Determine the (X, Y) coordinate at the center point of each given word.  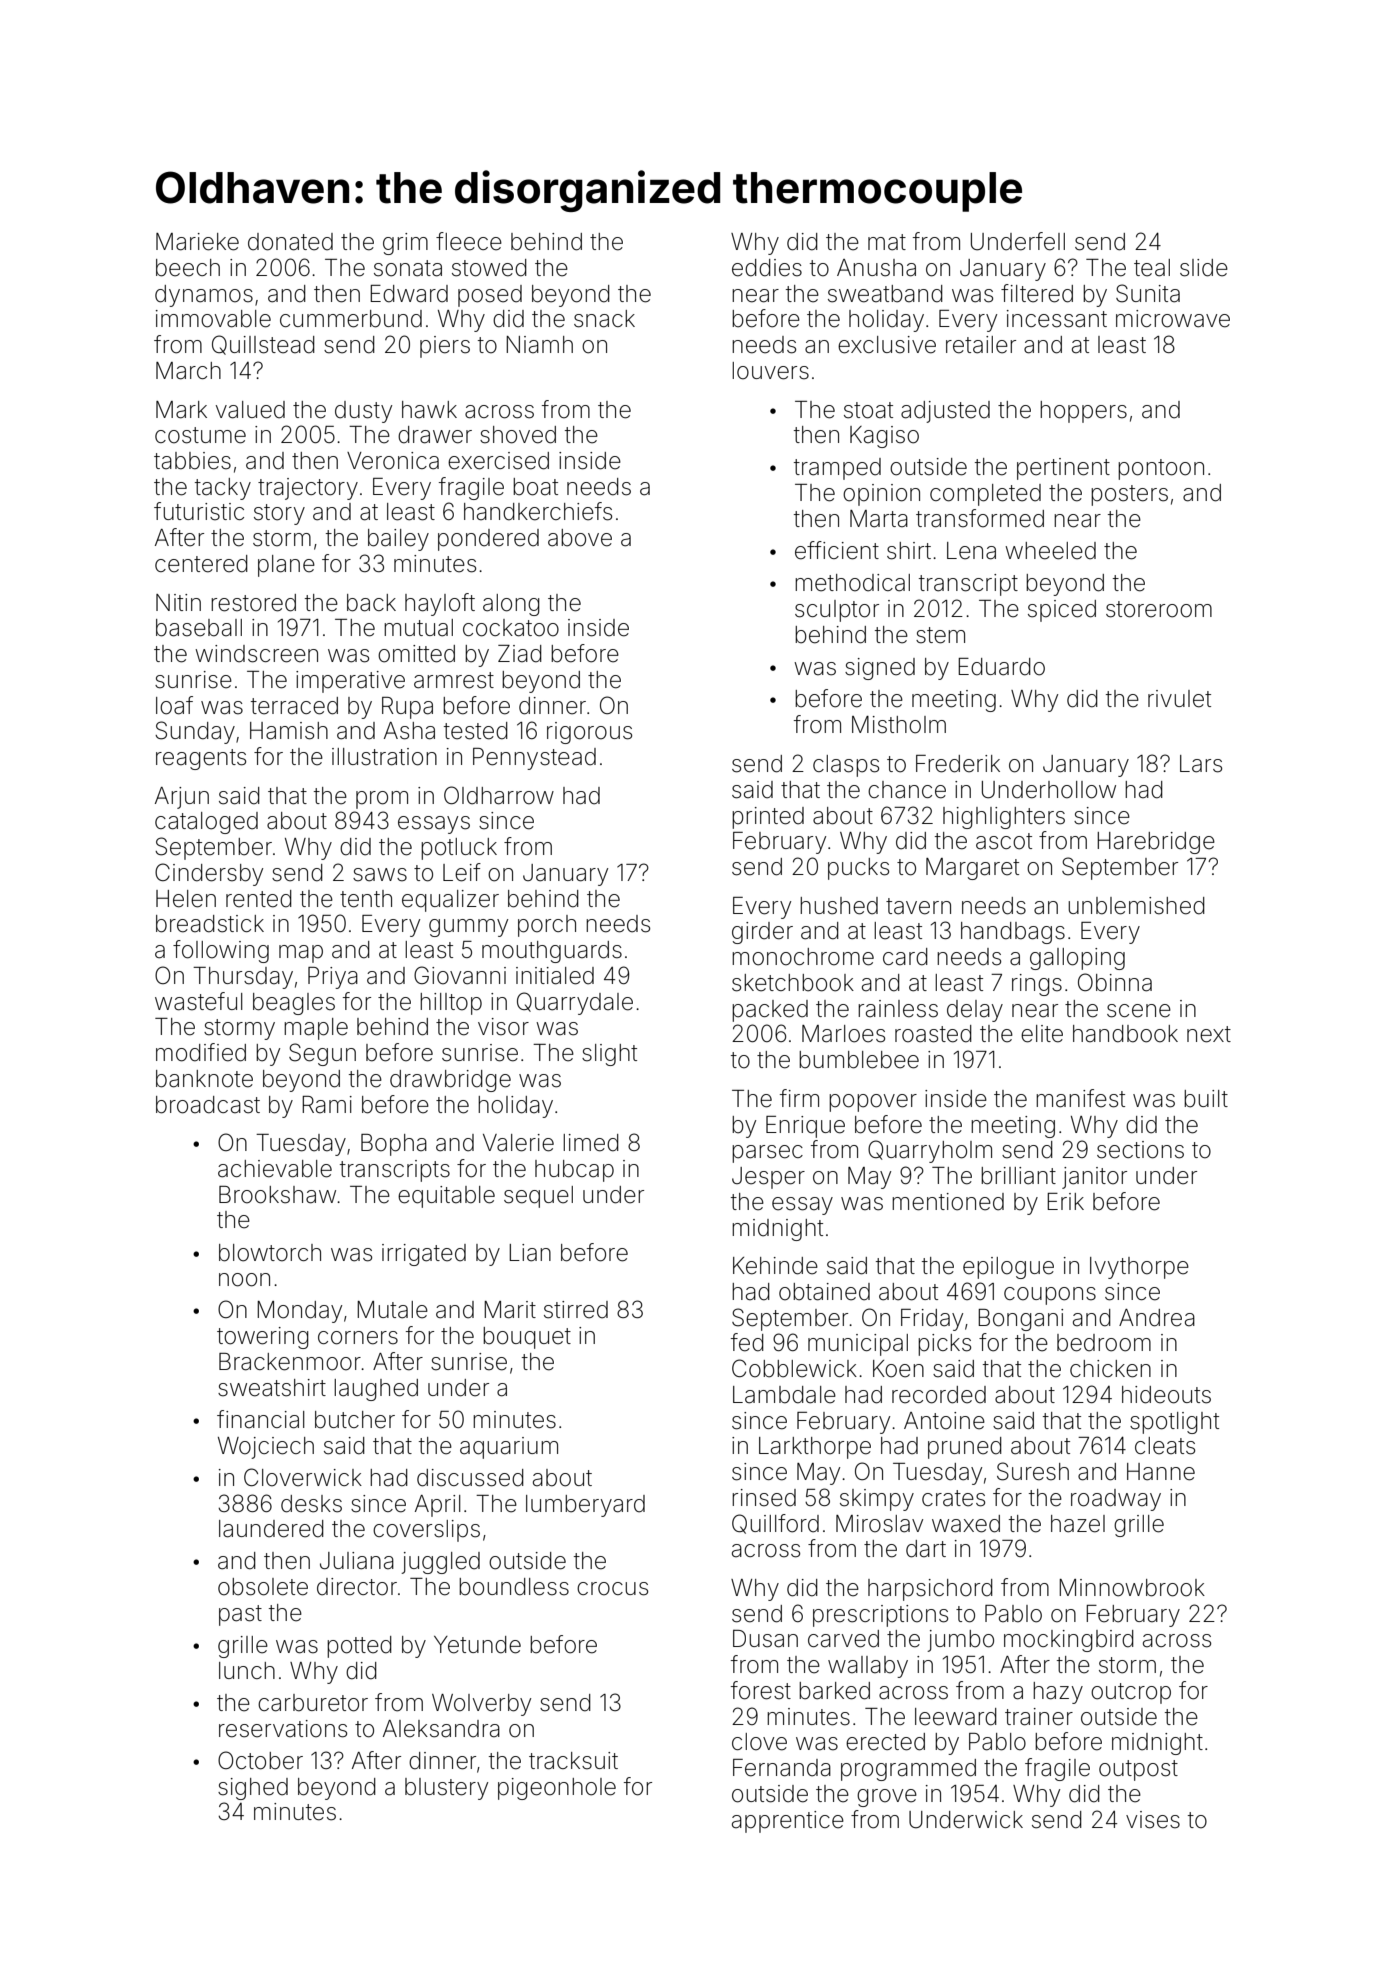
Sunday (195, 732)
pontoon (1161, 469)
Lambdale (784, 1395)
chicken (1110, 1369)
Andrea (1157, 1318)
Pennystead (534, 759)
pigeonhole (557, 1789)
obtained (824, 1292)
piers (445, 347)
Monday (299, 1312)
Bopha (394, 1145)
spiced (1062, 611)
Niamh (539, 345)
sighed (253, 1789)
